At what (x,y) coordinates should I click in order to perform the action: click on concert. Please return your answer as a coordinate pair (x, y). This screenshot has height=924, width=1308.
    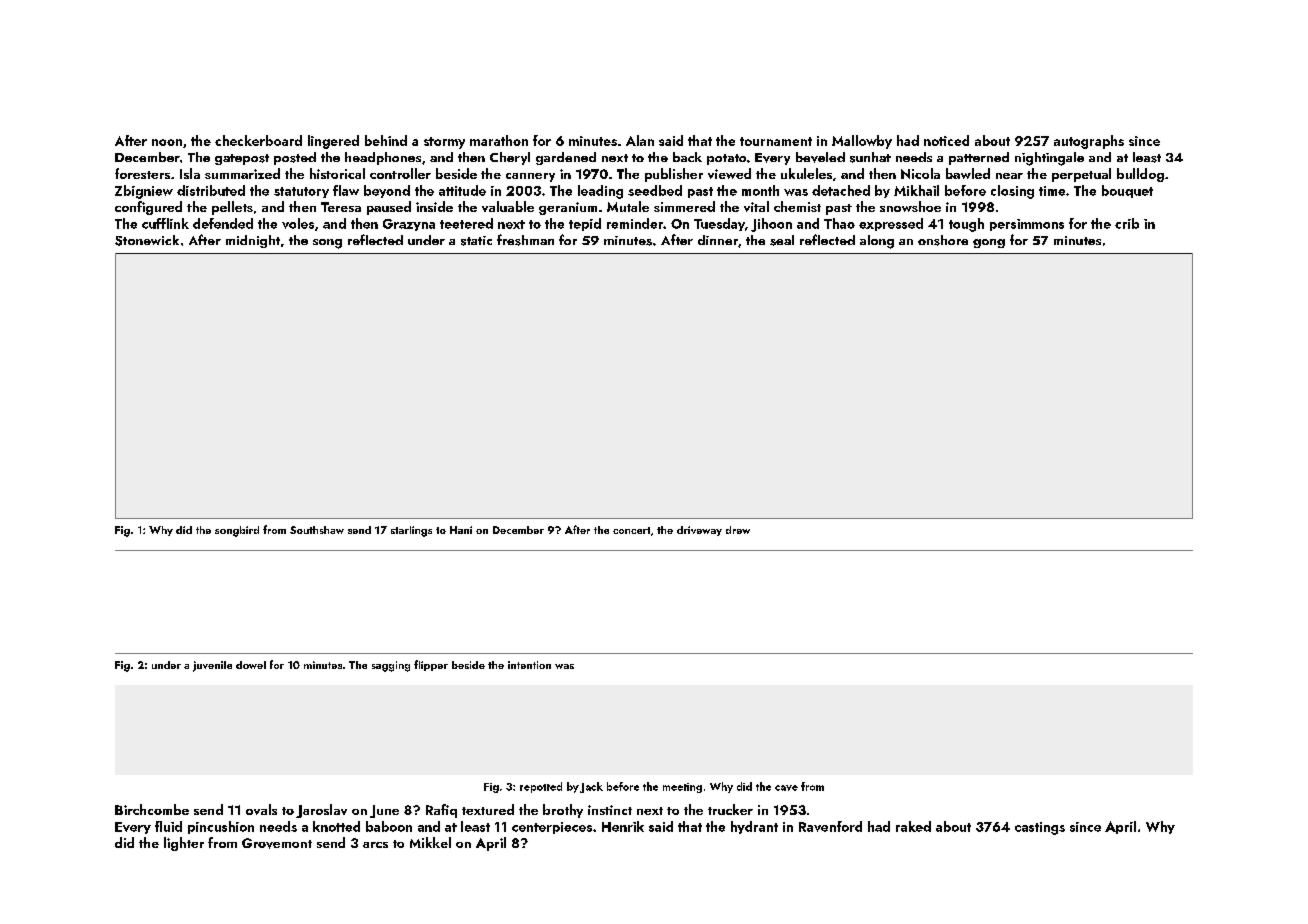
    Looking at the image, I should click on (631, 530).
